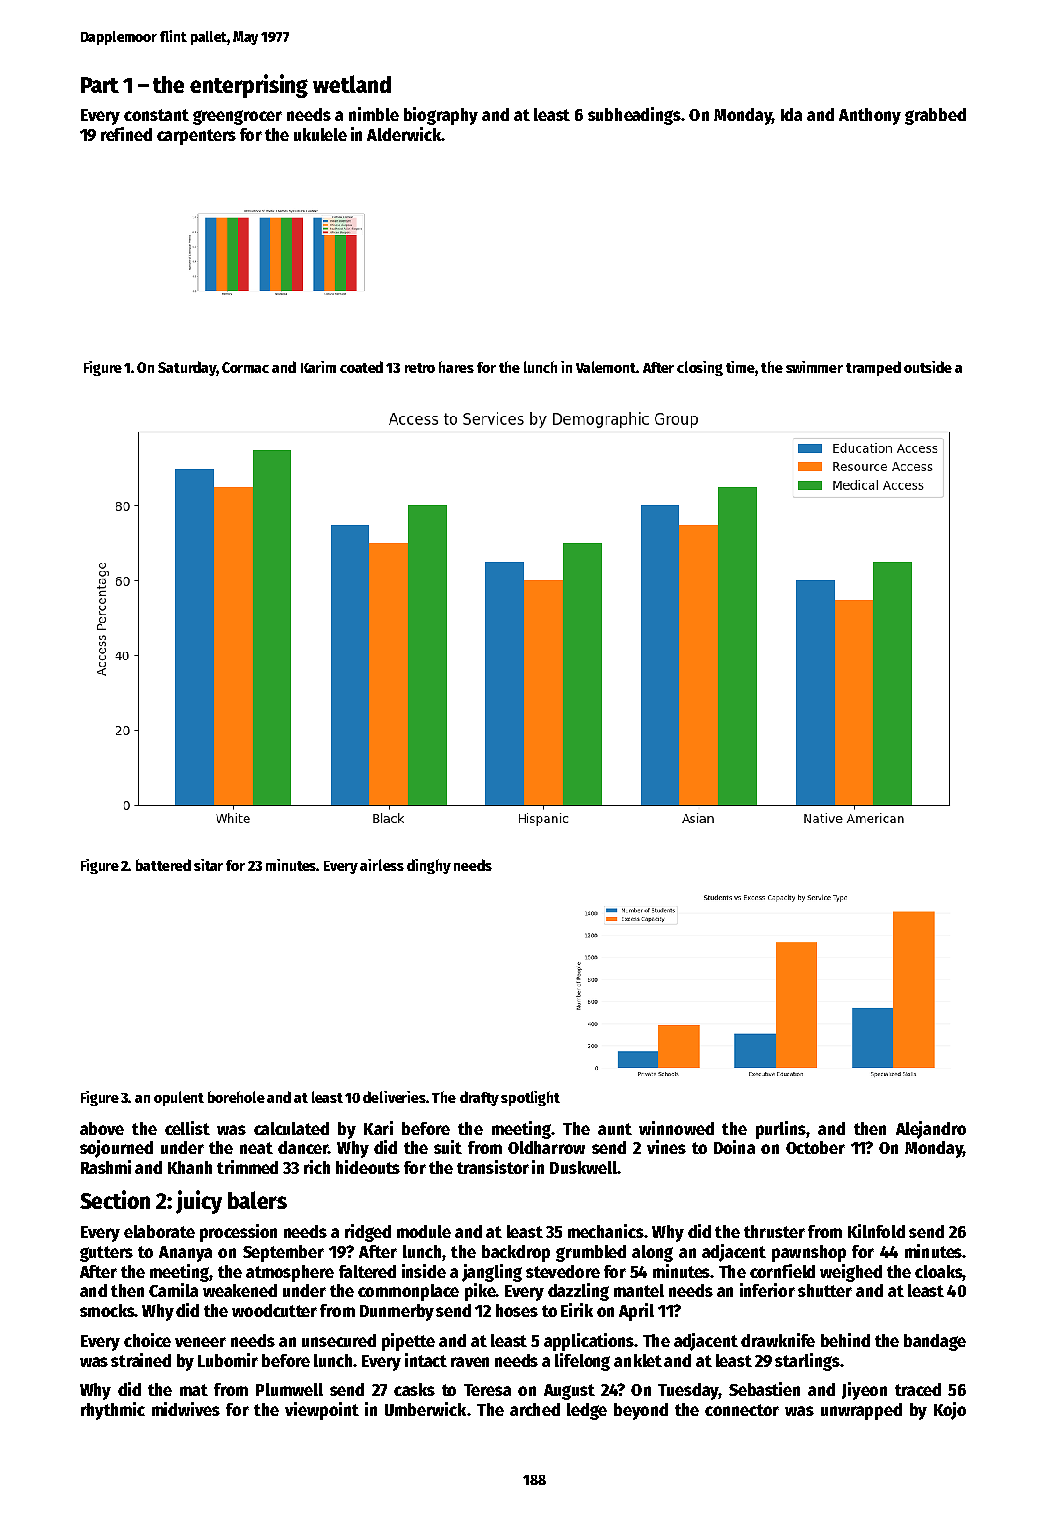 The width and height of the screenshot is (1046, 1515). I want to click on retro, so click(420, 368).
